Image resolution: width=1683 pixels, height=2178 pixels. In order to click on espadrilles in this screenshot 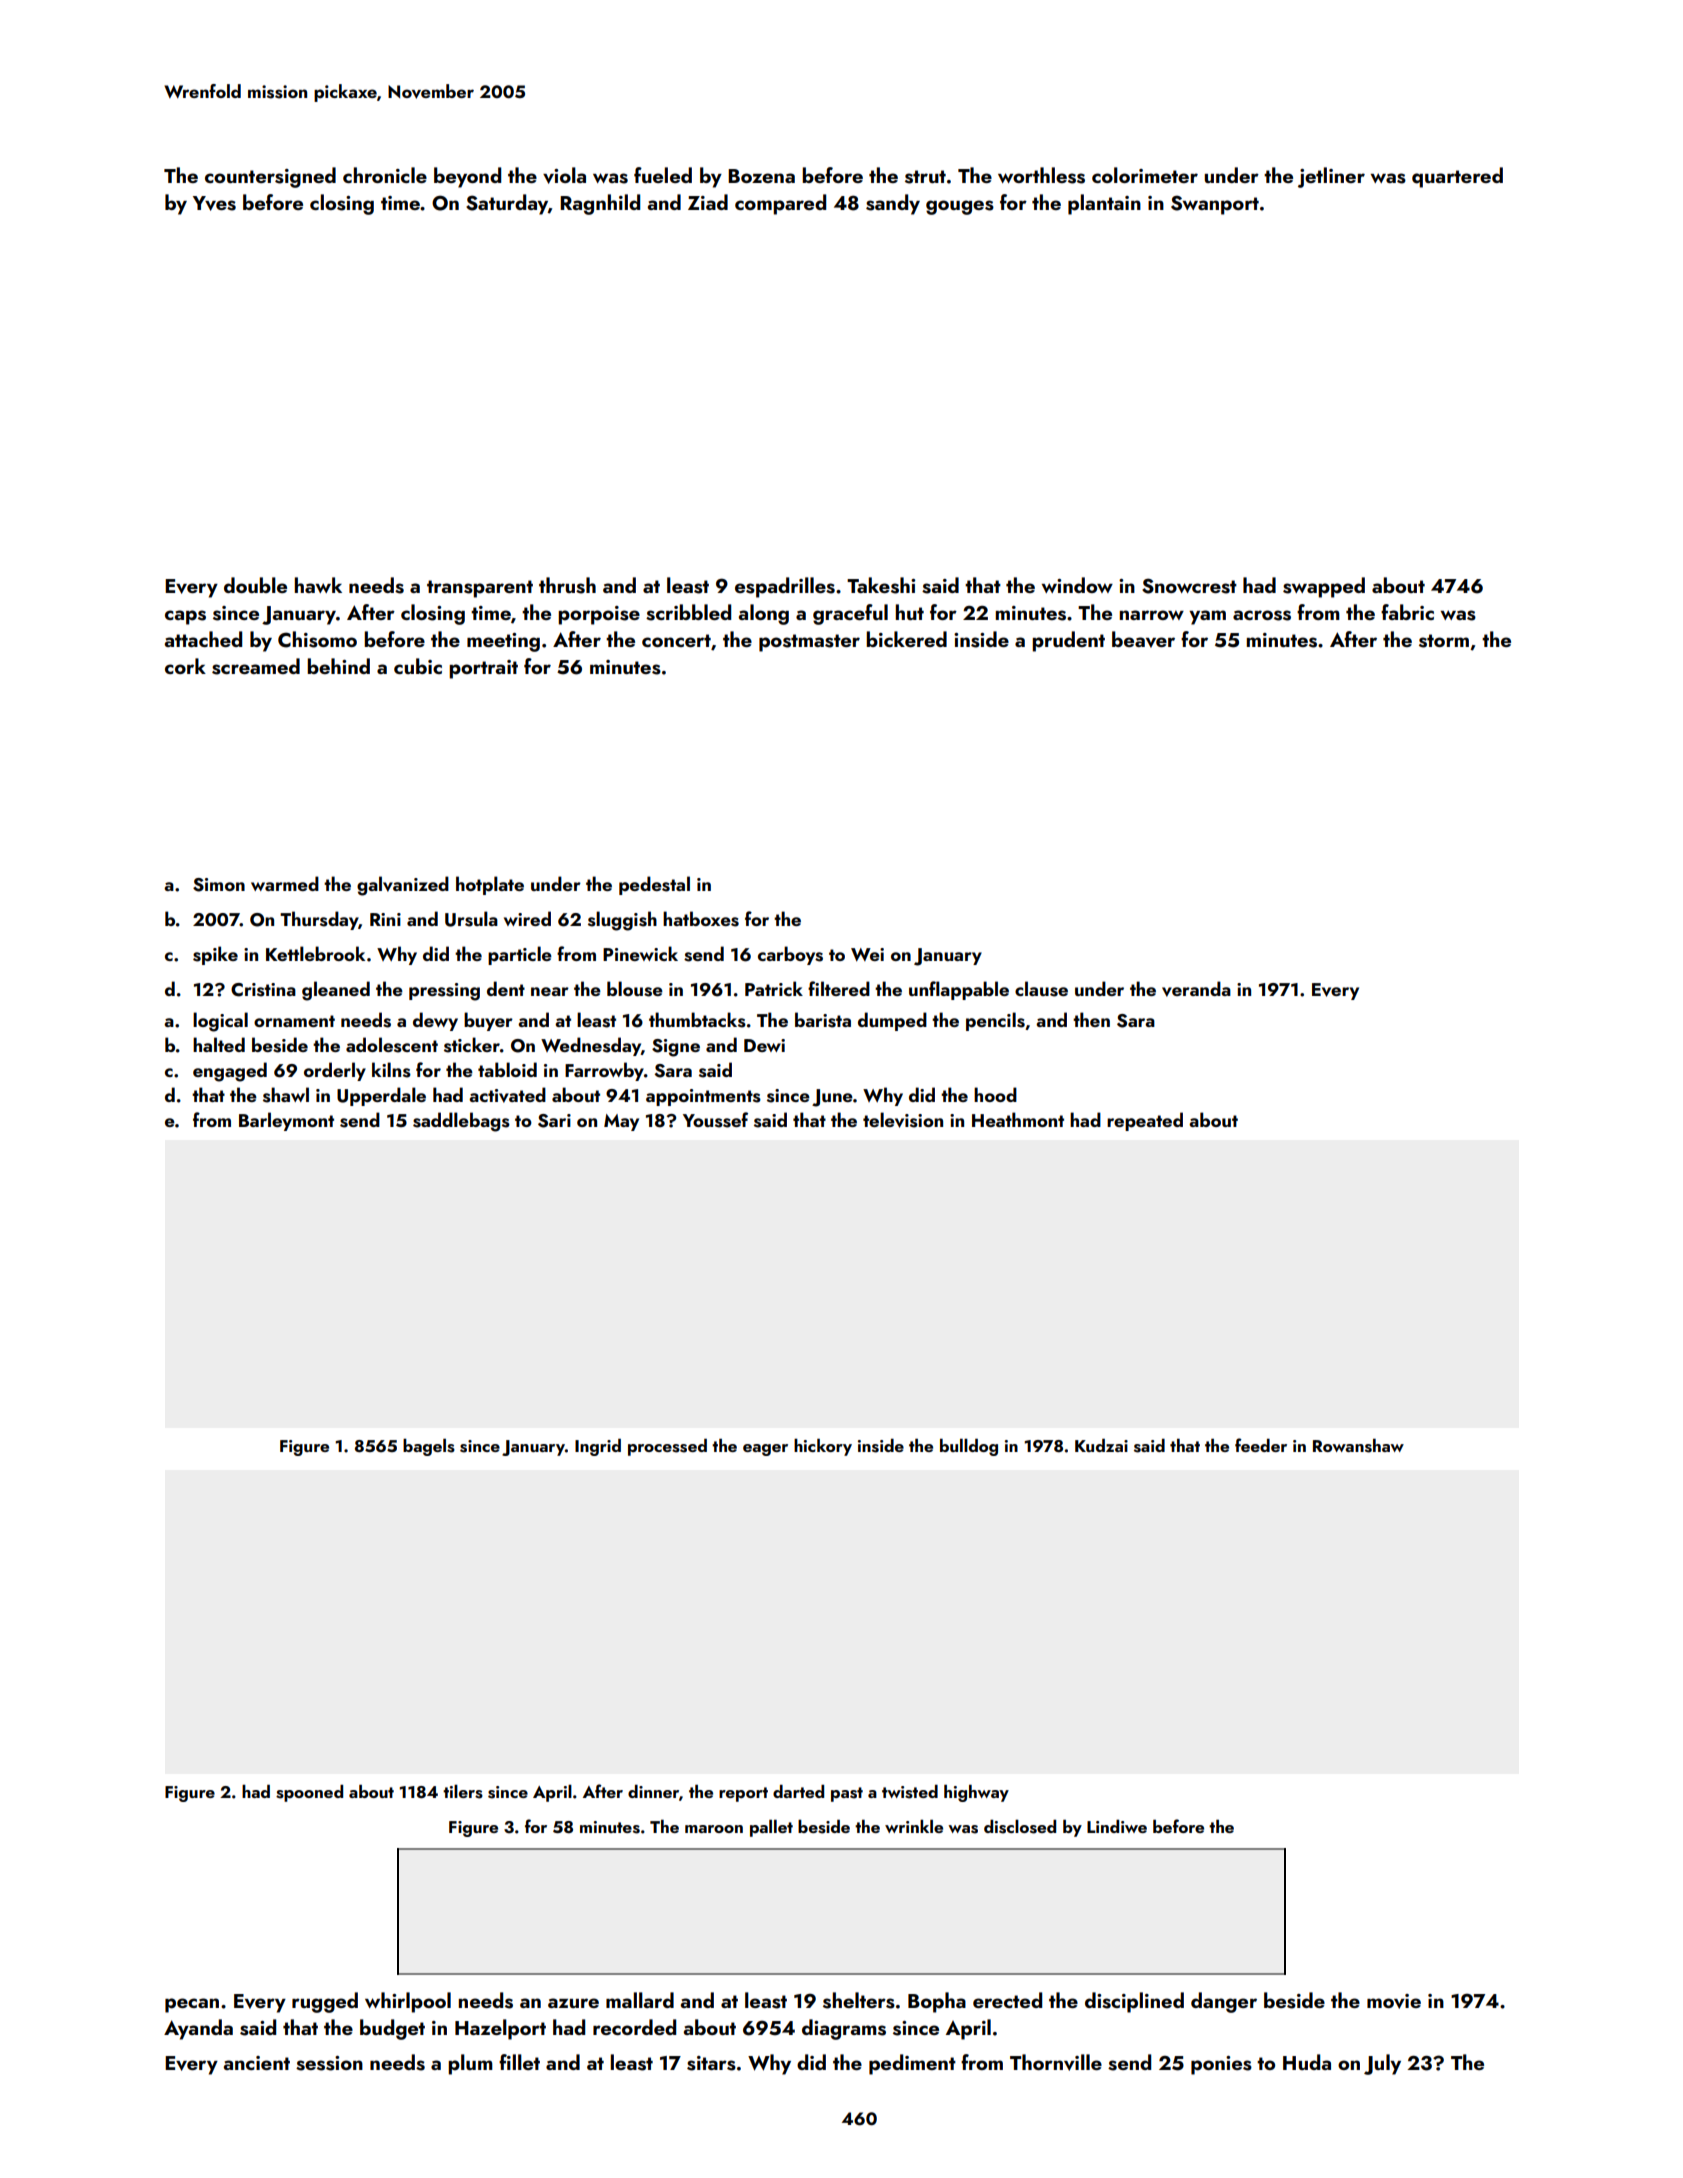, I will do `click(785, 587)`.
